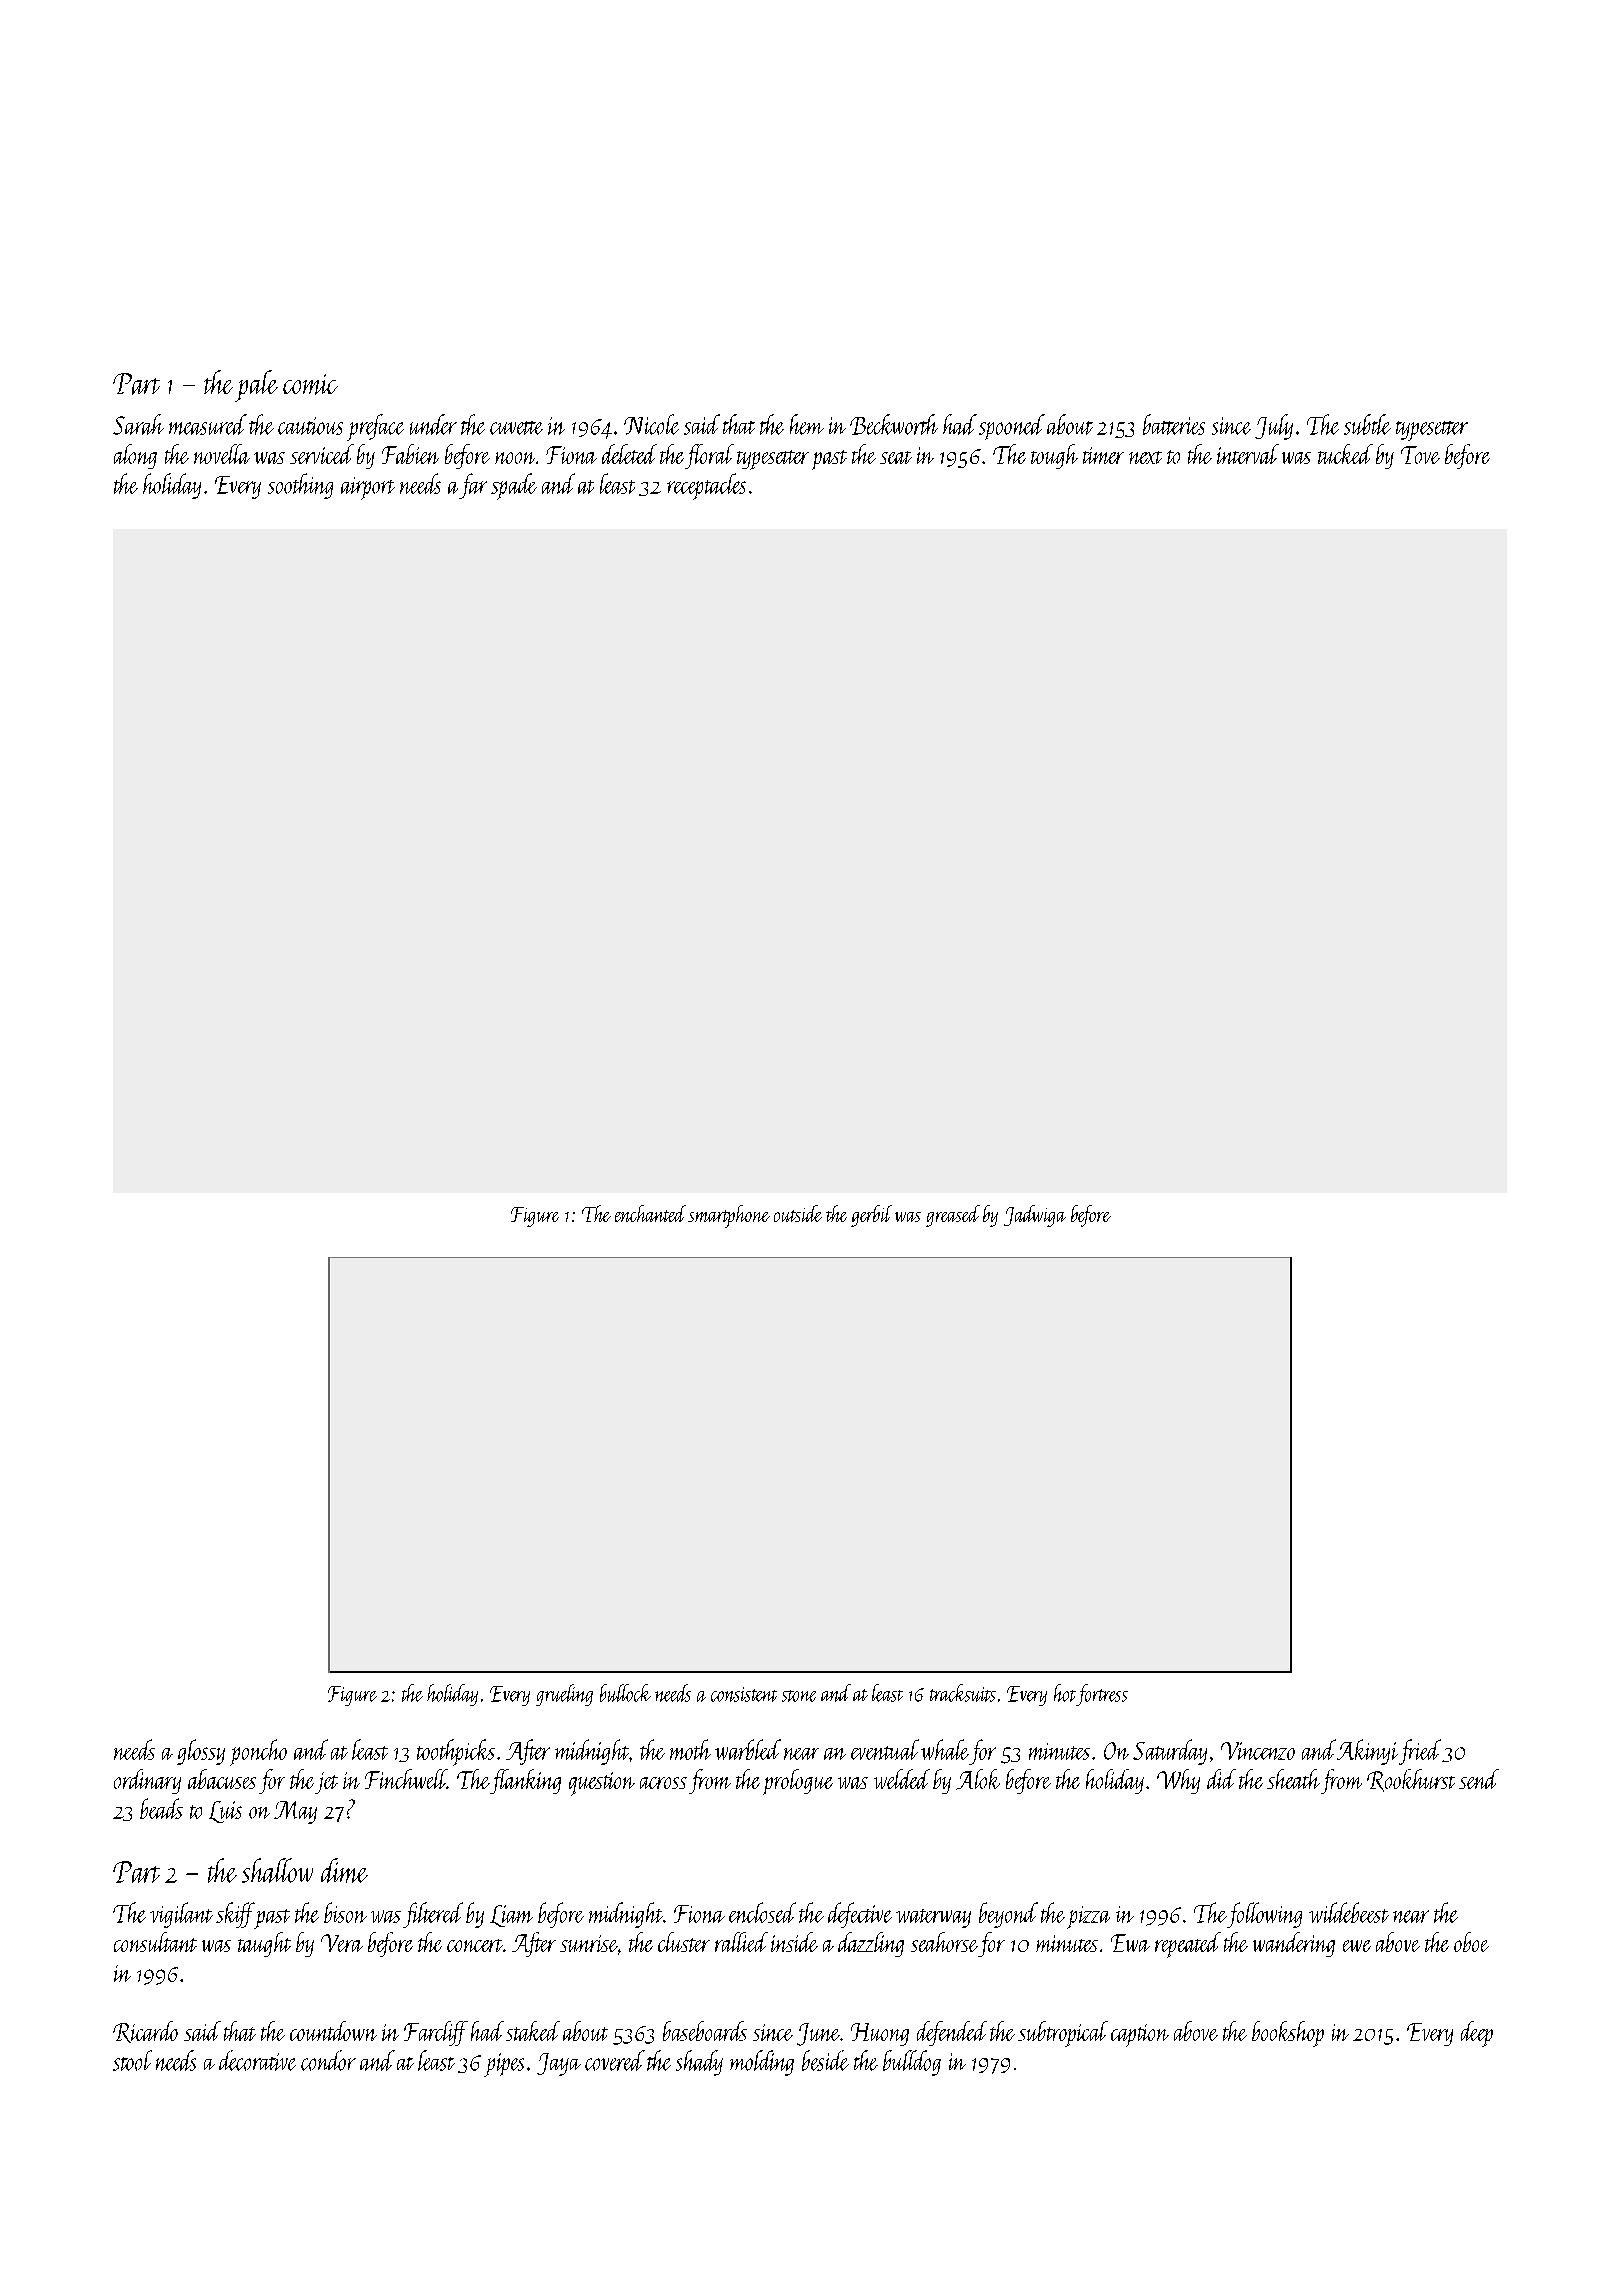 This screenshot has width=1620, height=2292. I want to click on smartphone, so click(729, 1216).
